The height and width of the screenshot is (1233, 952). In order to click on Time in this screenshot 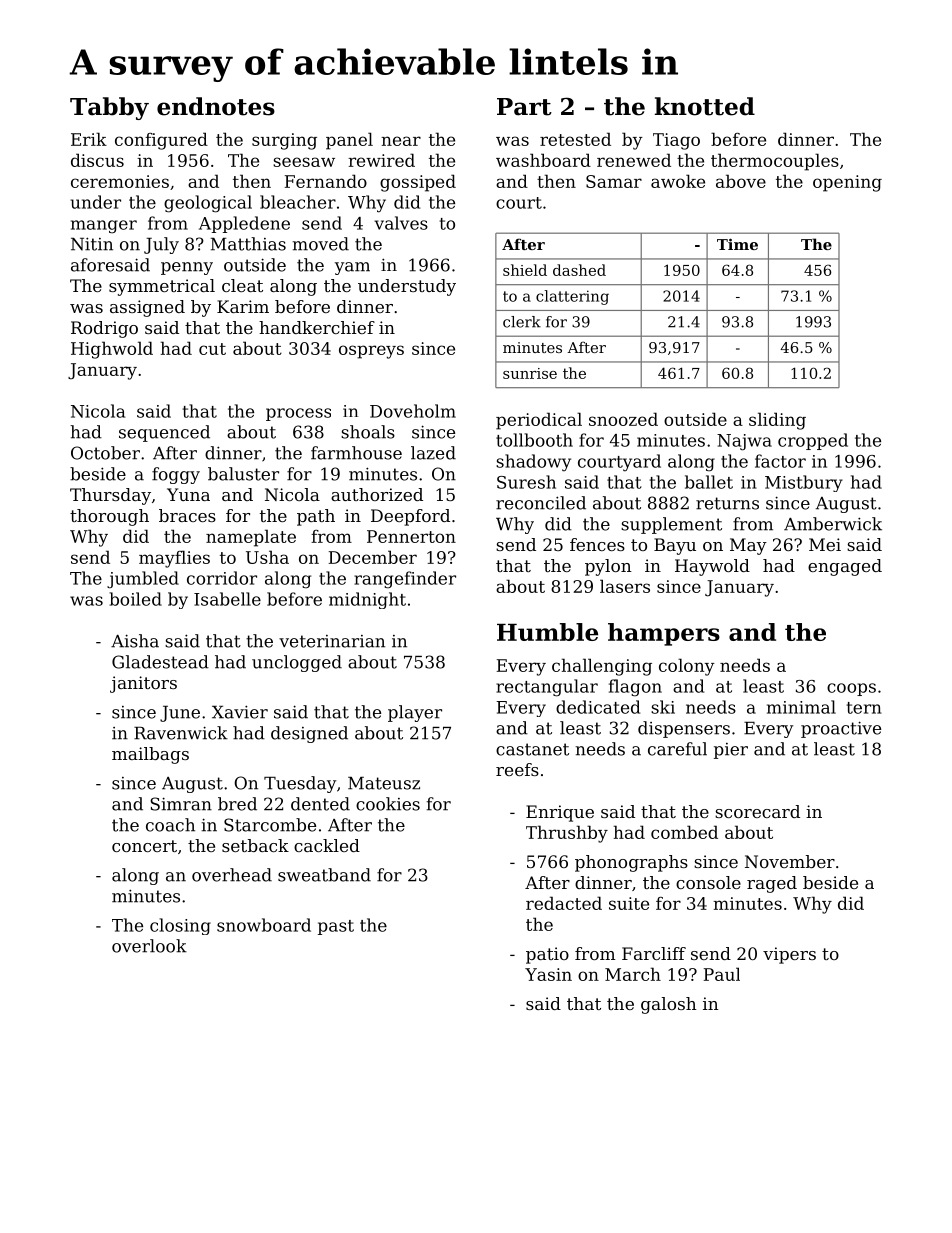, I will do `click(737, 244)`.
